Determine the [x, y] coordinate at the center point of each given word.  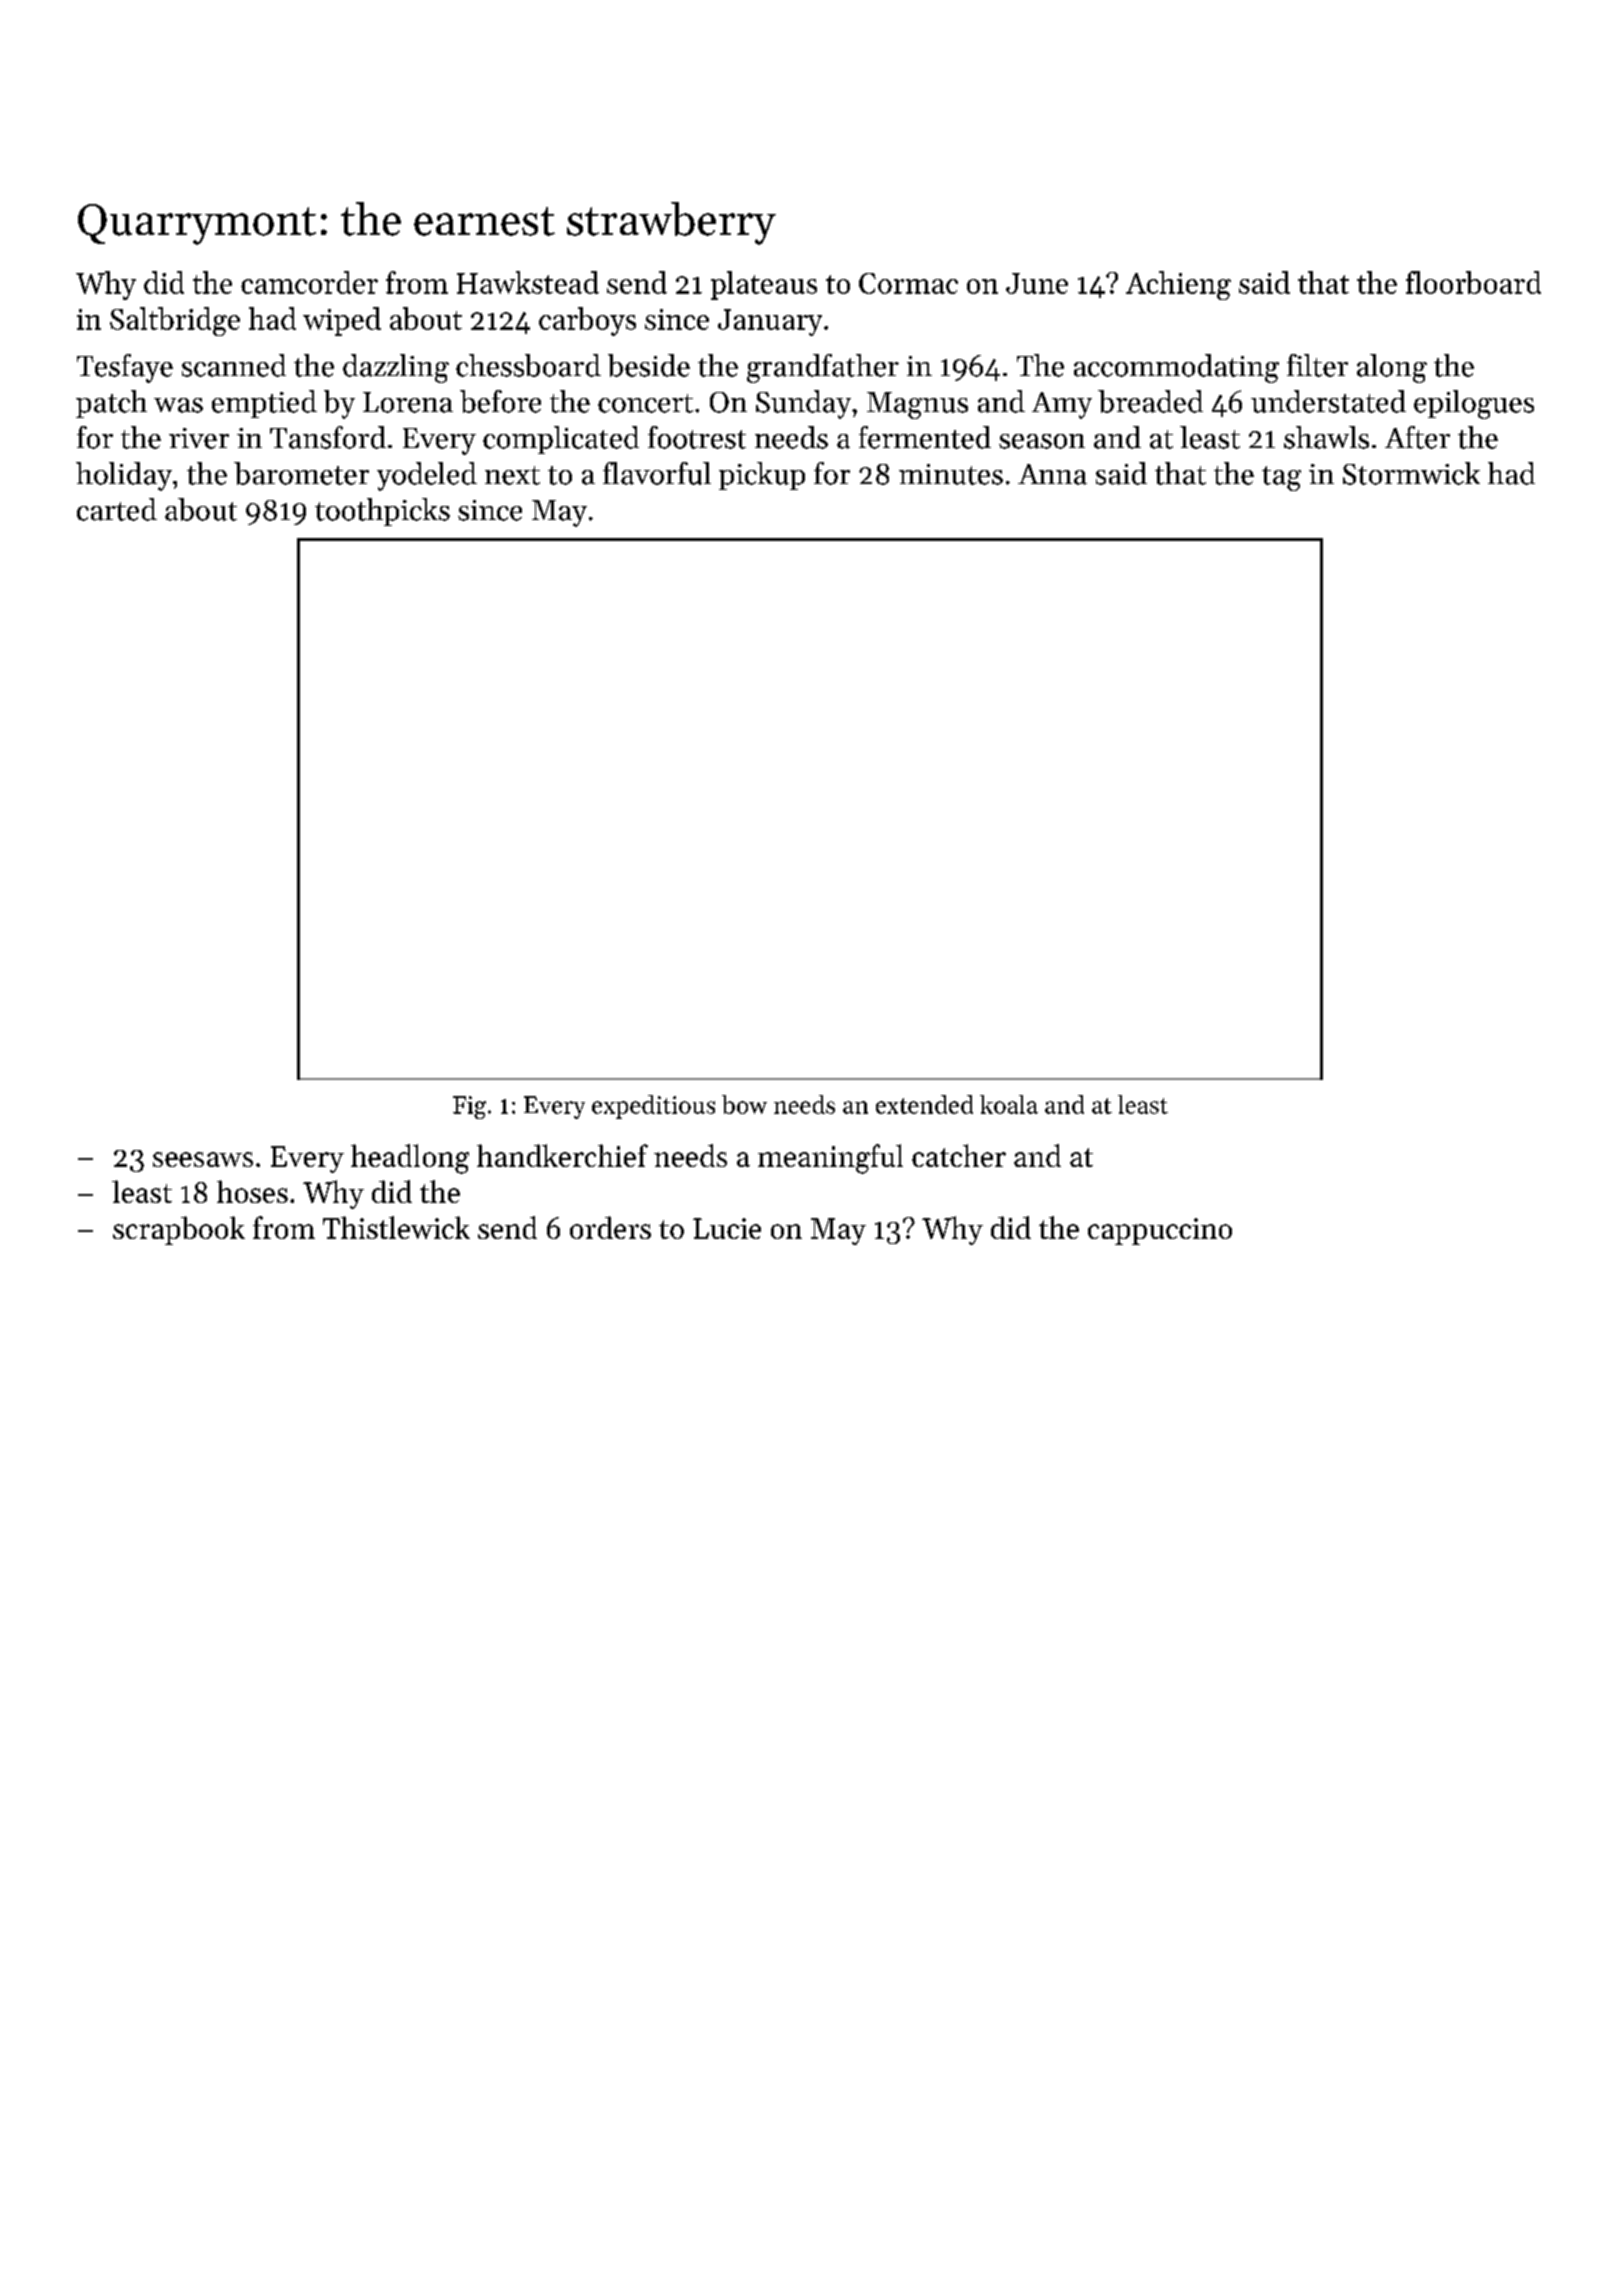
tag [1281, 478]
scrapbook [179, 1230]
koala [1009, 1104]
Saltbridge [175, 321]
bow [744, 1104]
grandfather [823, 368]
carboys [587, 321]
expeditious [653, 1107]
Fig [469, 1107]
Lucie [727, 1228]
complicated [561, 440]
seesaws [203, 1159]
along [1392, 368]
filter [1317, 365]
